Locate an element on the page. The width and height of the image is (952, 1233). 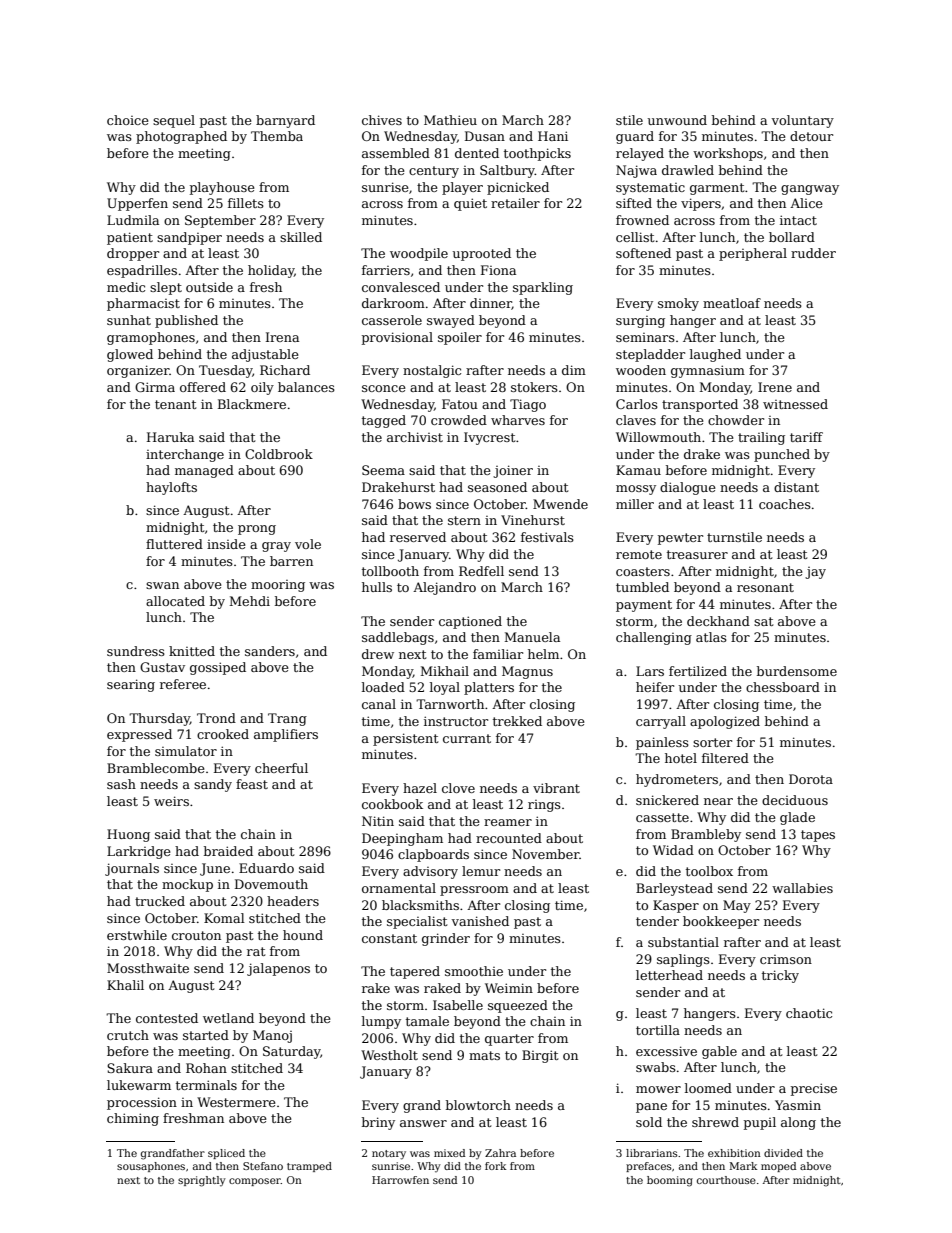
Tiago is located at coordinates (528, 405).
